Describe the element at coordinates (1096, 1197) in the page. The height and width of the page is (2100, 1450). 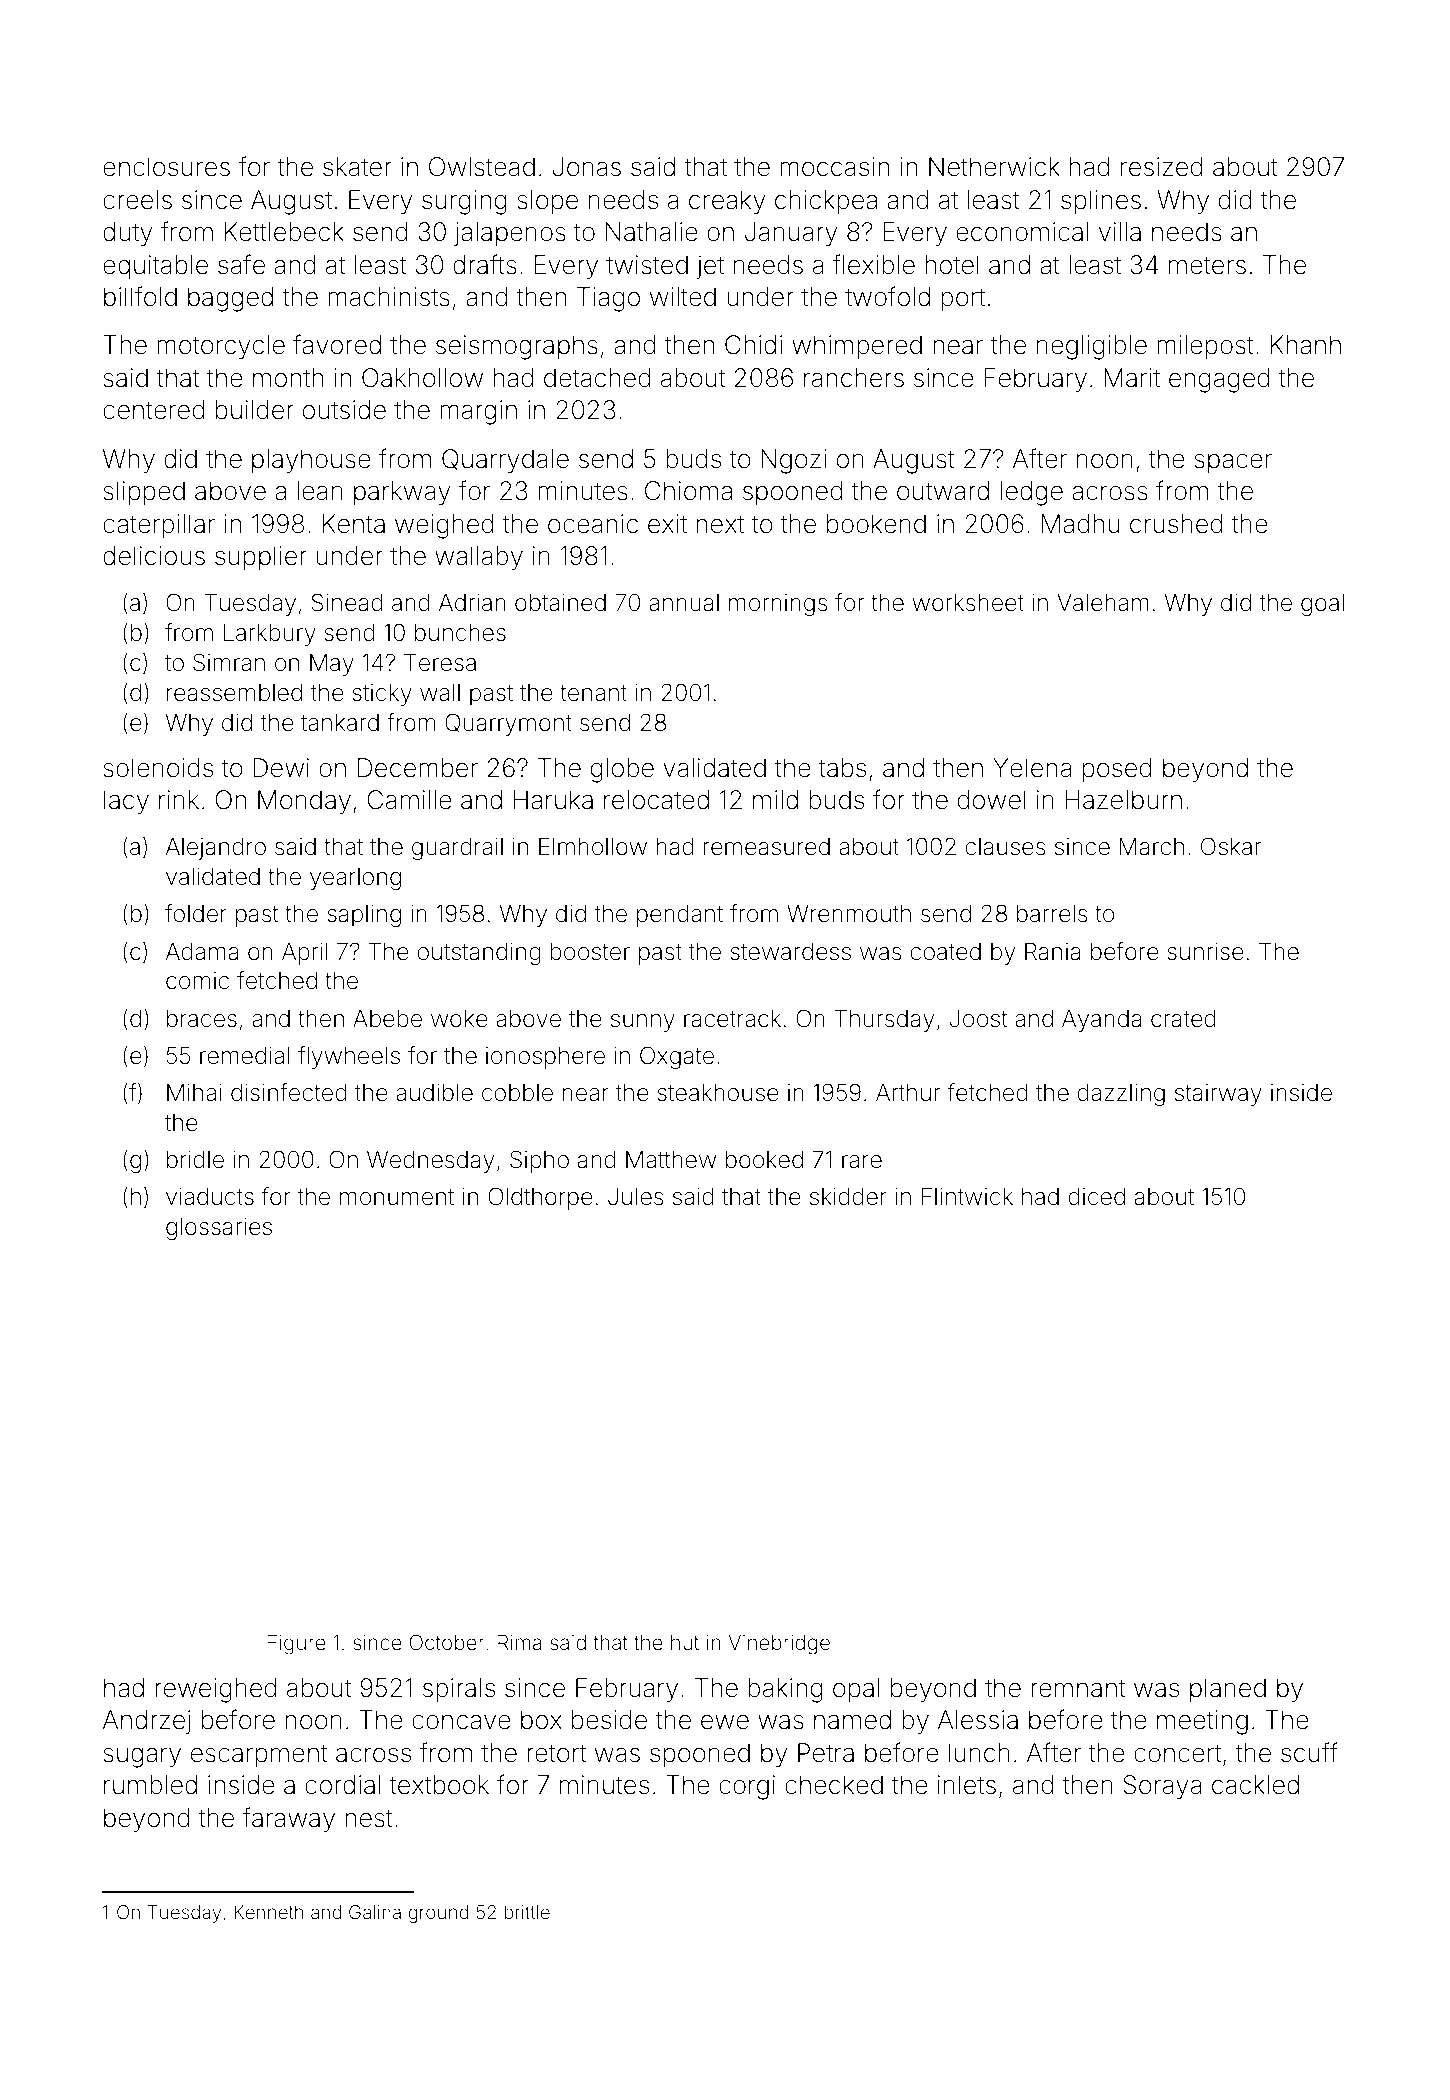
I see `diced` at that location.
